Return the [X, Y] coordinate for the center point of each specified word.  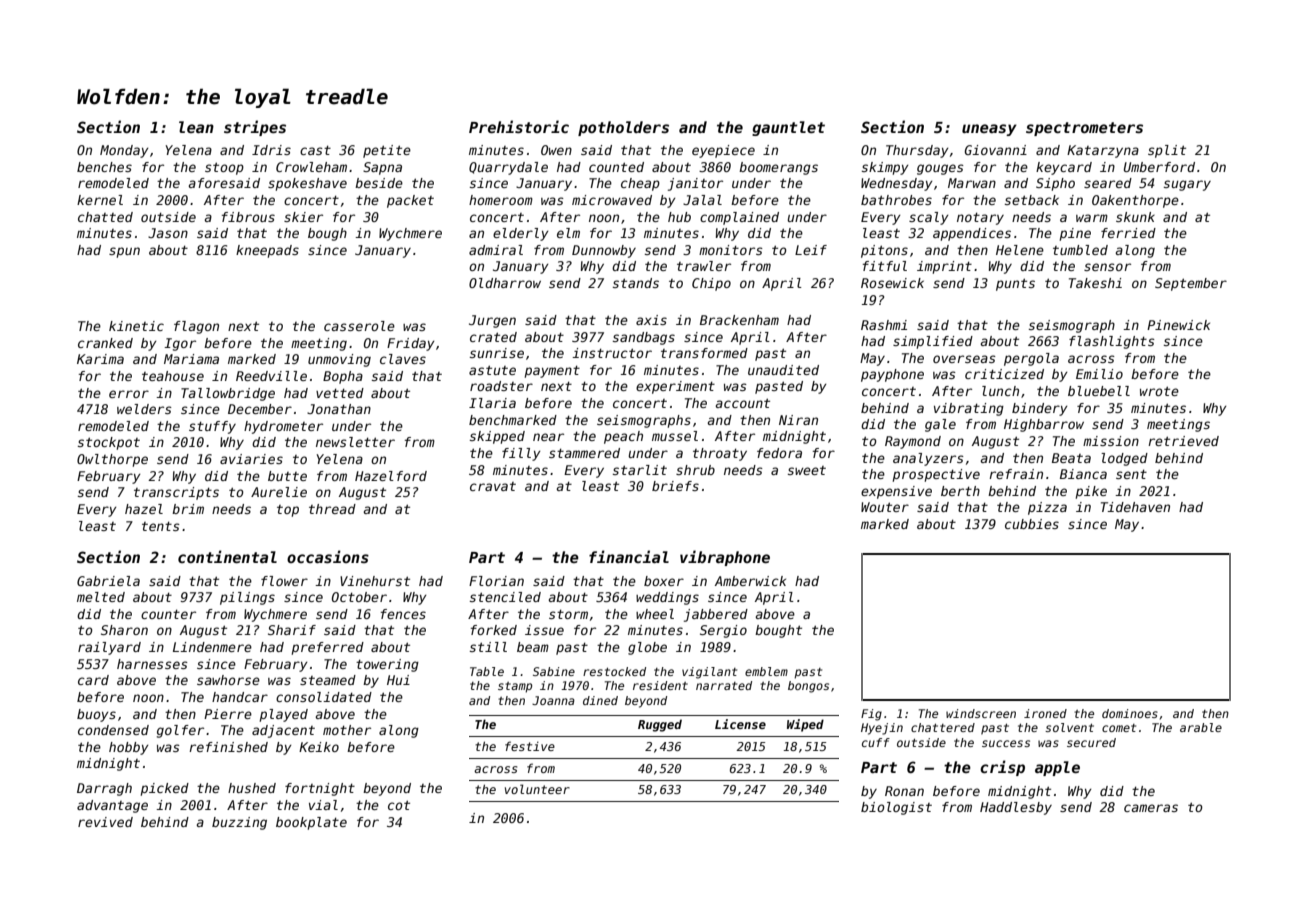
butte [287, 476]
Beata [1071, 458]
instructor [612, 353]
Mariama [191, 359]
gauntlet [788, 128]
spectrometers [1084, 129]
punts [1015, 284]
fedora [779, 453]
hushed [252, 788]
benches [104, 167]
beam [533, 647]
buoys [96, 715]
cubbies [1032, 524]
